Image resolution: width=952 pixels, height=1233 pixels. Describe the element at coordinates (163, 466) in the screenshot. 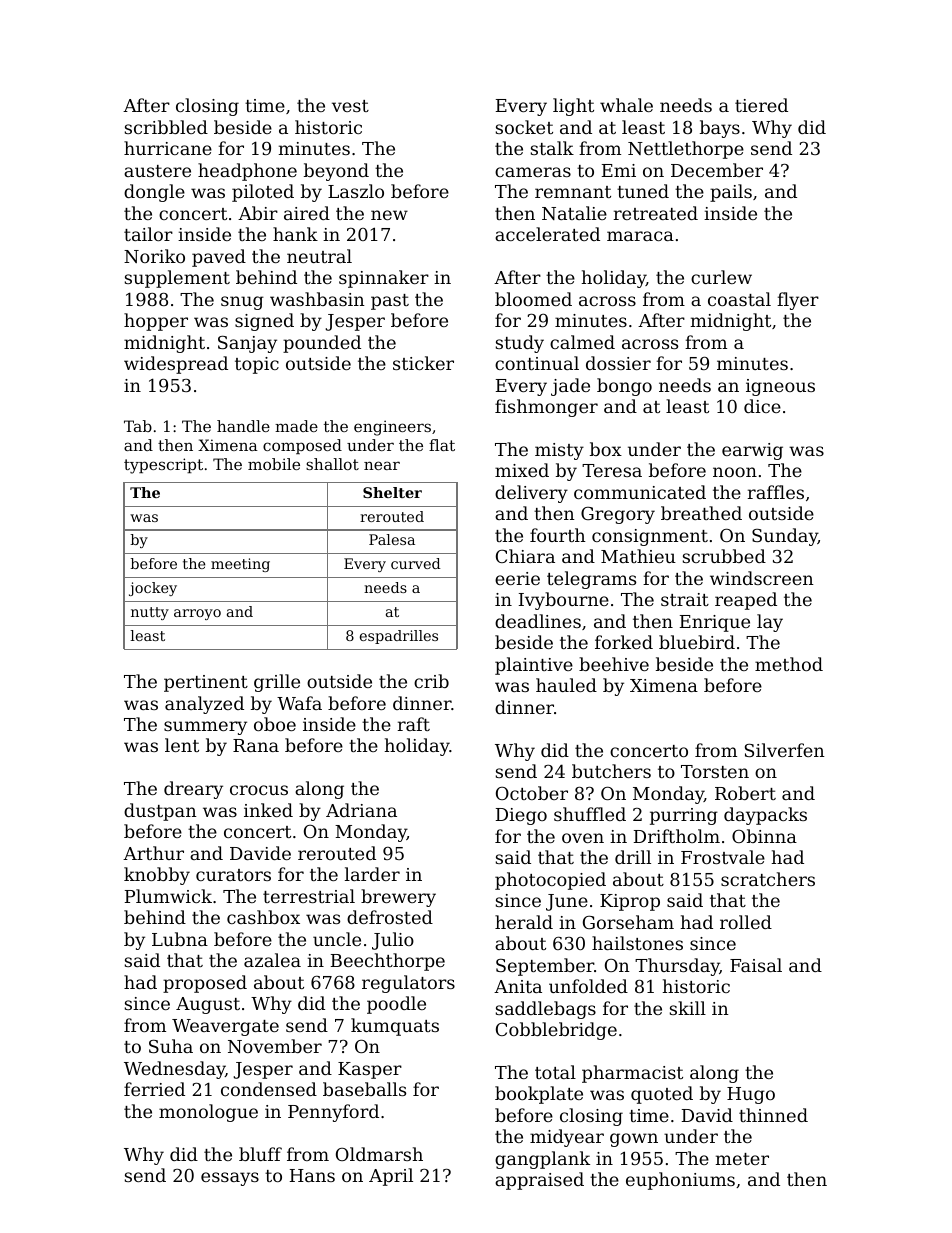

I see `typescript` at that location.
